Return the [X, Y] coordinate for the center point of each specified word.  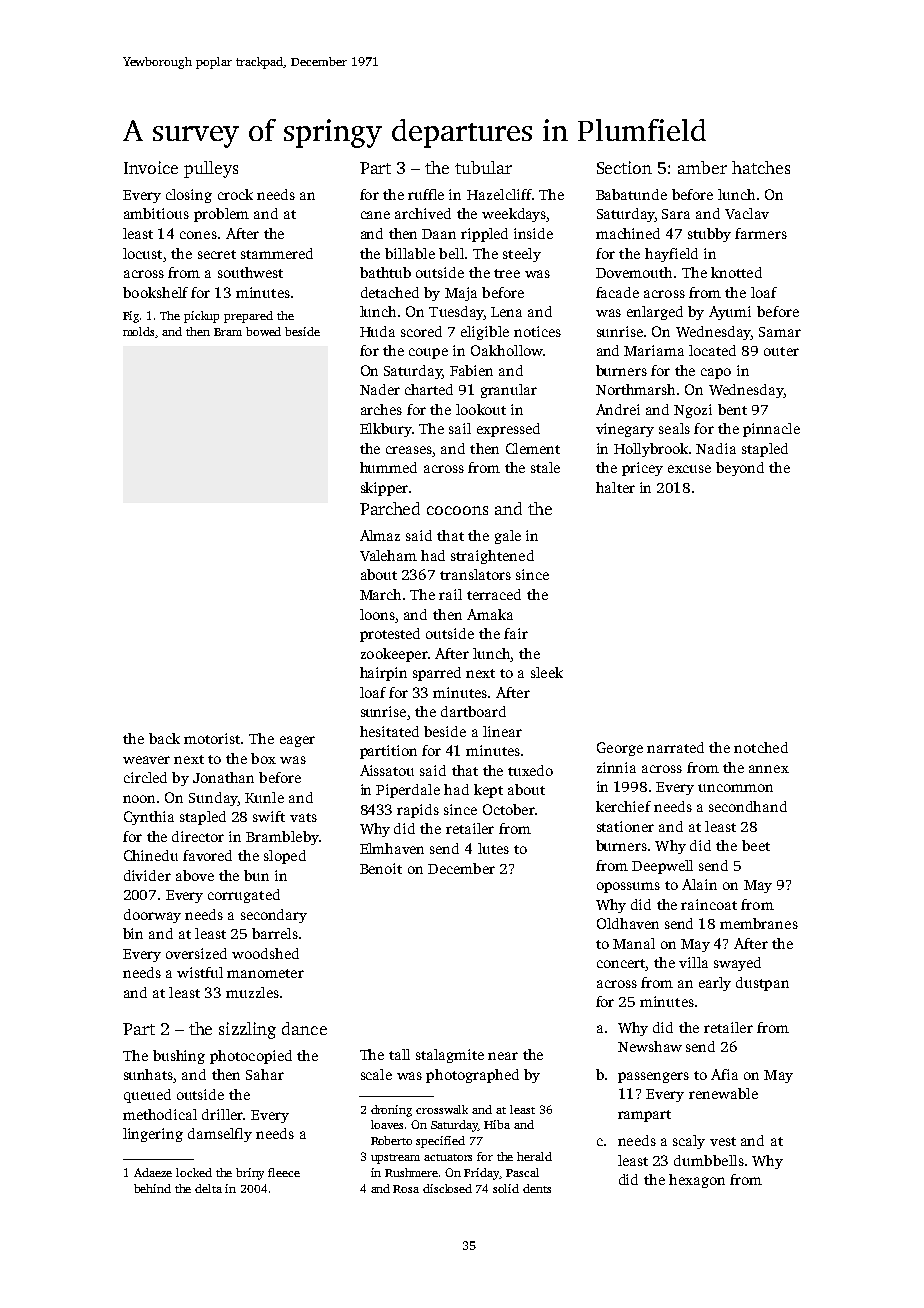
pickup [201, 317]
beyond [740, 469]
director [198, 836]
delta [208, 1188]
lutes [493, 848]
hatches [761, 167]
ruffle [426, 194]
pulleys [211, 169]
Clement [533, 448]
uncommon [735, 788]
